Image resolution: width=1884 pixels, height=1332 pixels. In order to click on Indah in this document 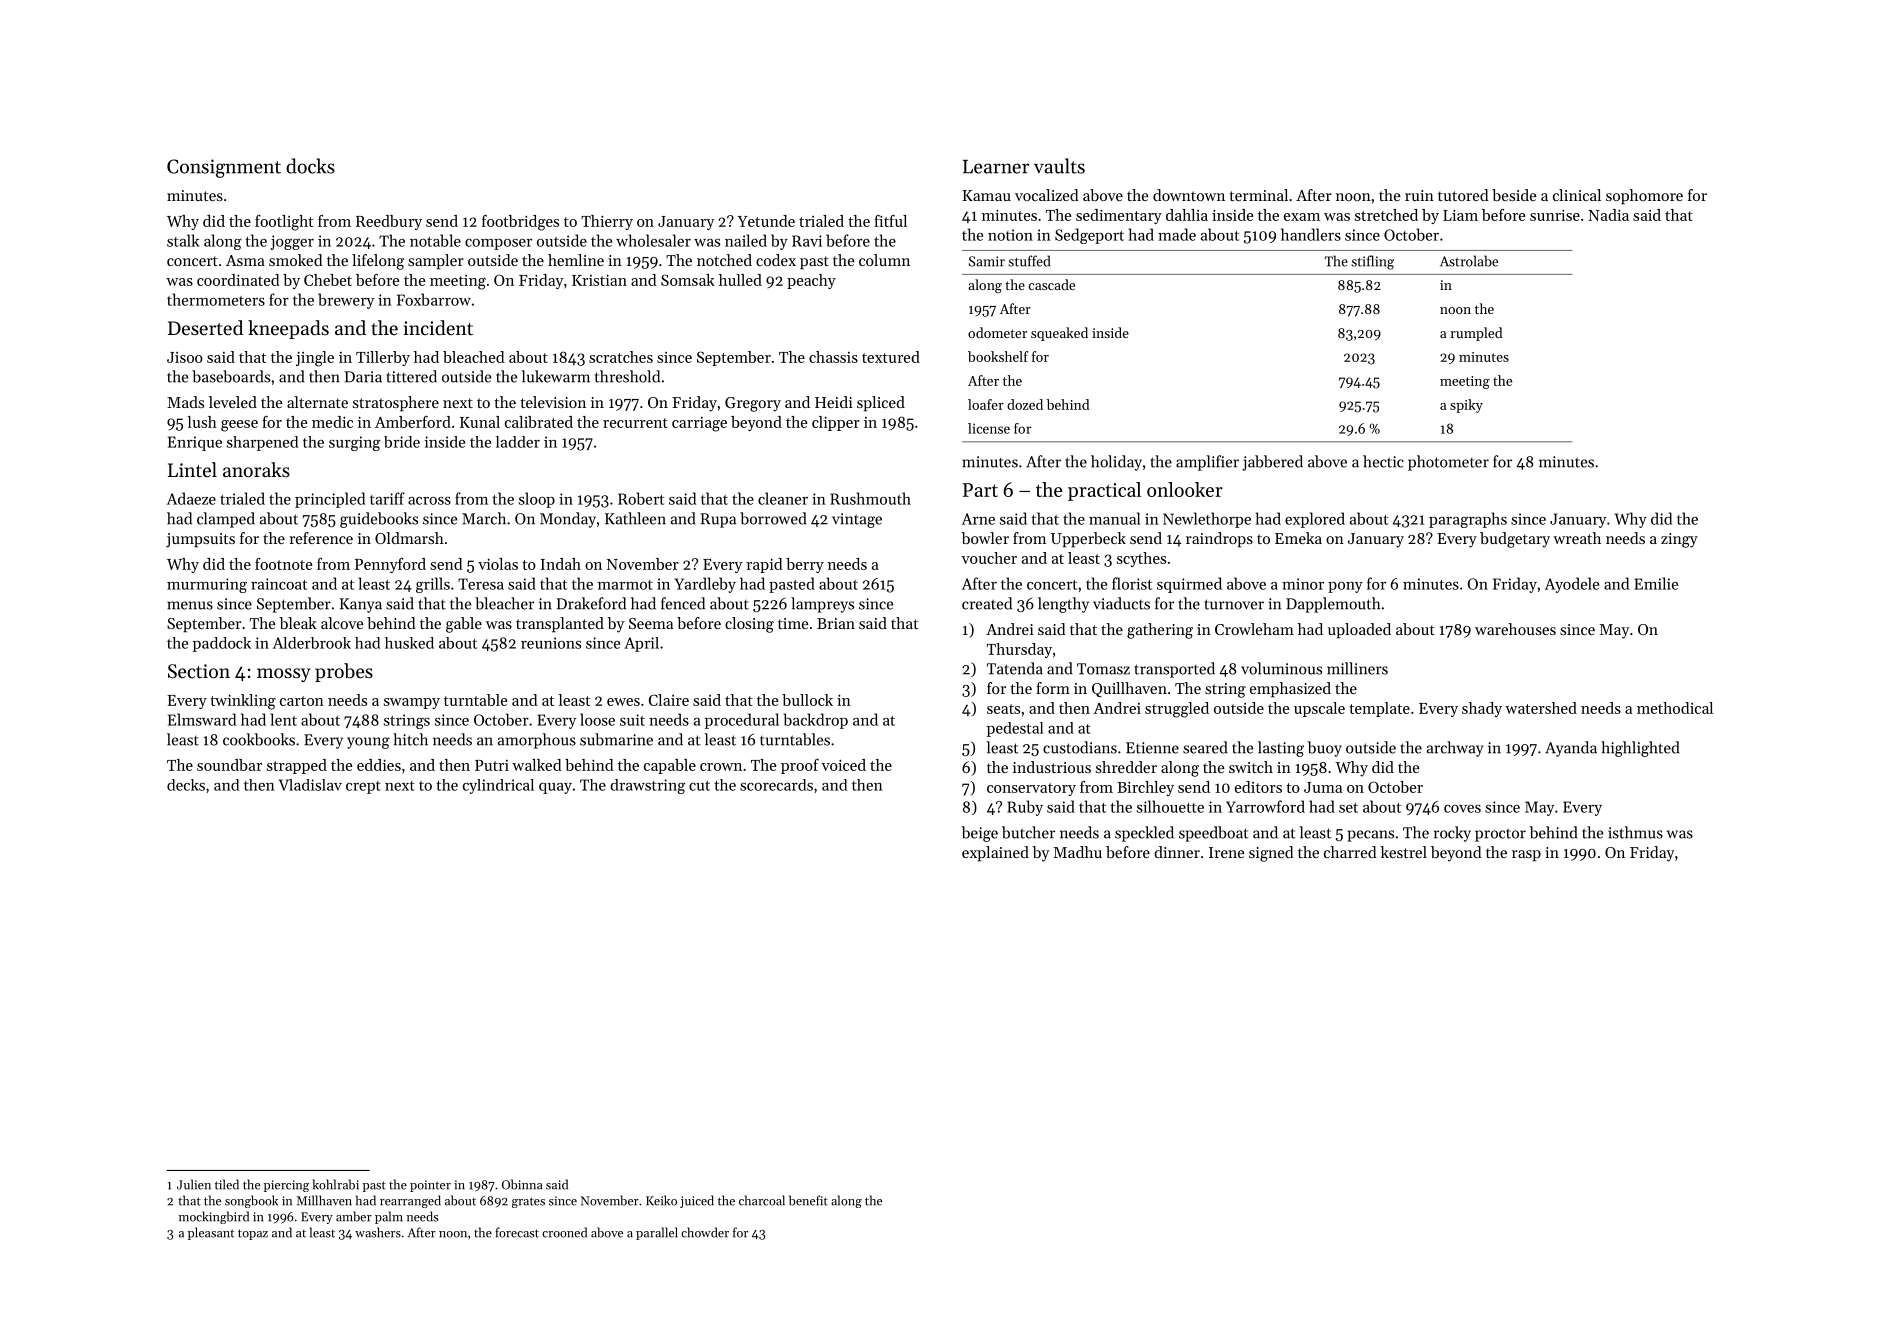, I will do `click(561, 564)`.
